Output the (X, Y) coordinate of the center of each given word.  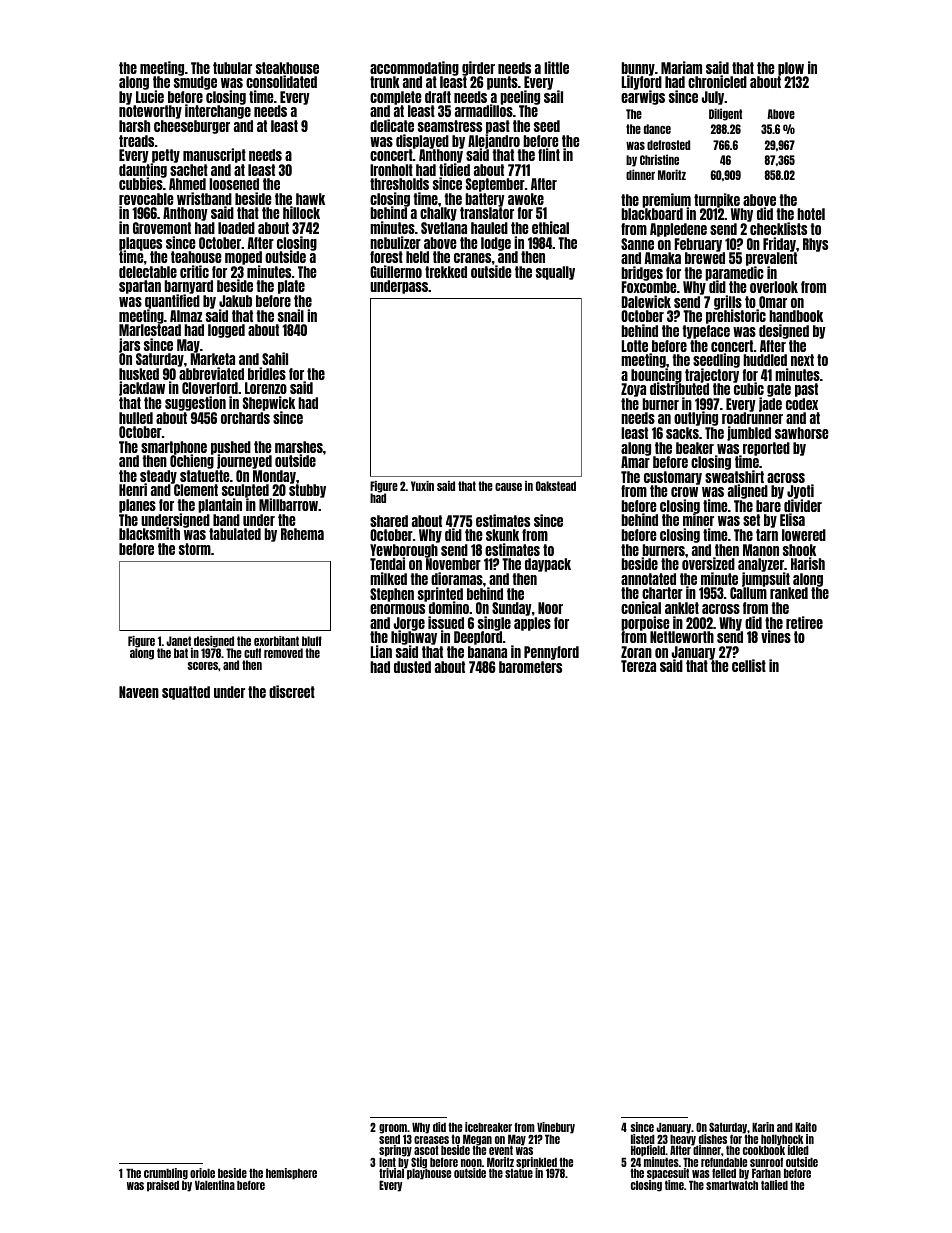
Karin (763, 1127)
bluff (312, 641)
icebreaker (488, 1127)
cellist (749, 665)
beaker (695, 448)
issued (446, 622)
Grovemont (162, 228)
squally (555, 273)
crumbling (166, 1174)
